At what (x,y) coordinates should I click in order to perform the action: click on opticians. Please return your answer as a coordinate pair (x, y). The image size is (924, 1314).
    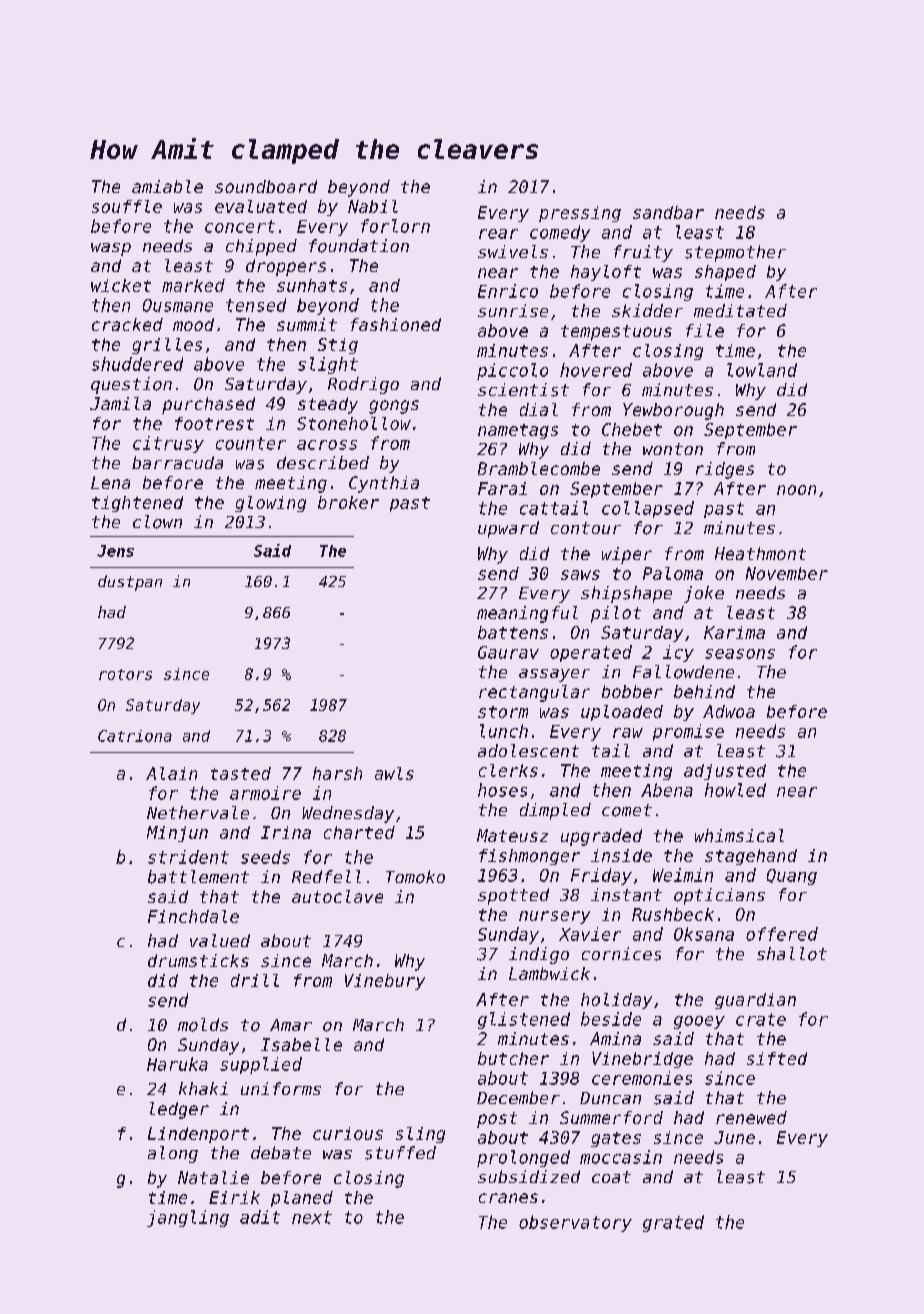
    Looking at the image, I should click on (719, 896).
